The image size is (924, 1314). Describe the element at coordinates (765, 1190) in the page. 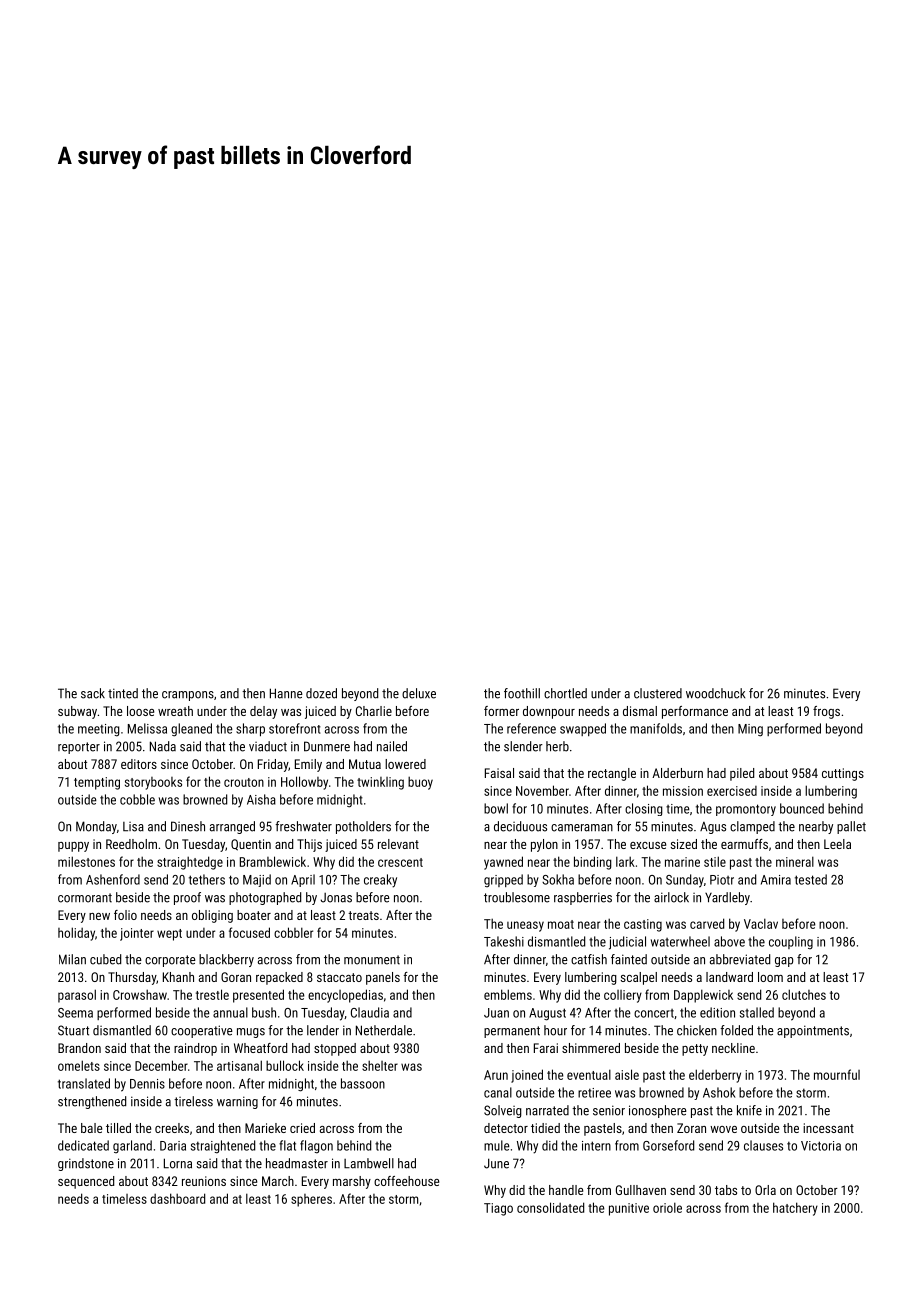

I see `Orla` at that location.
